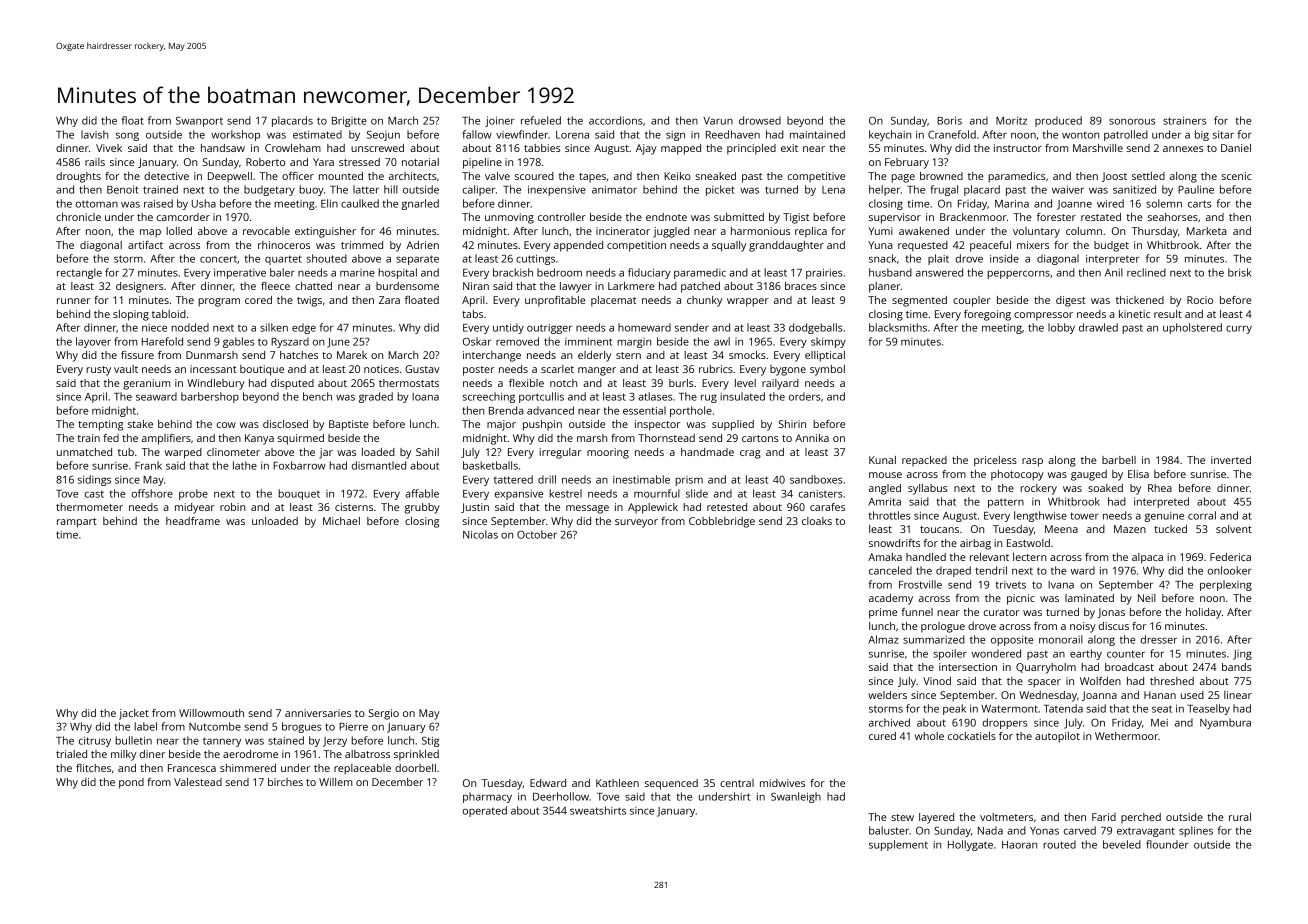  I want to click on routed, so click(1059, 844).
